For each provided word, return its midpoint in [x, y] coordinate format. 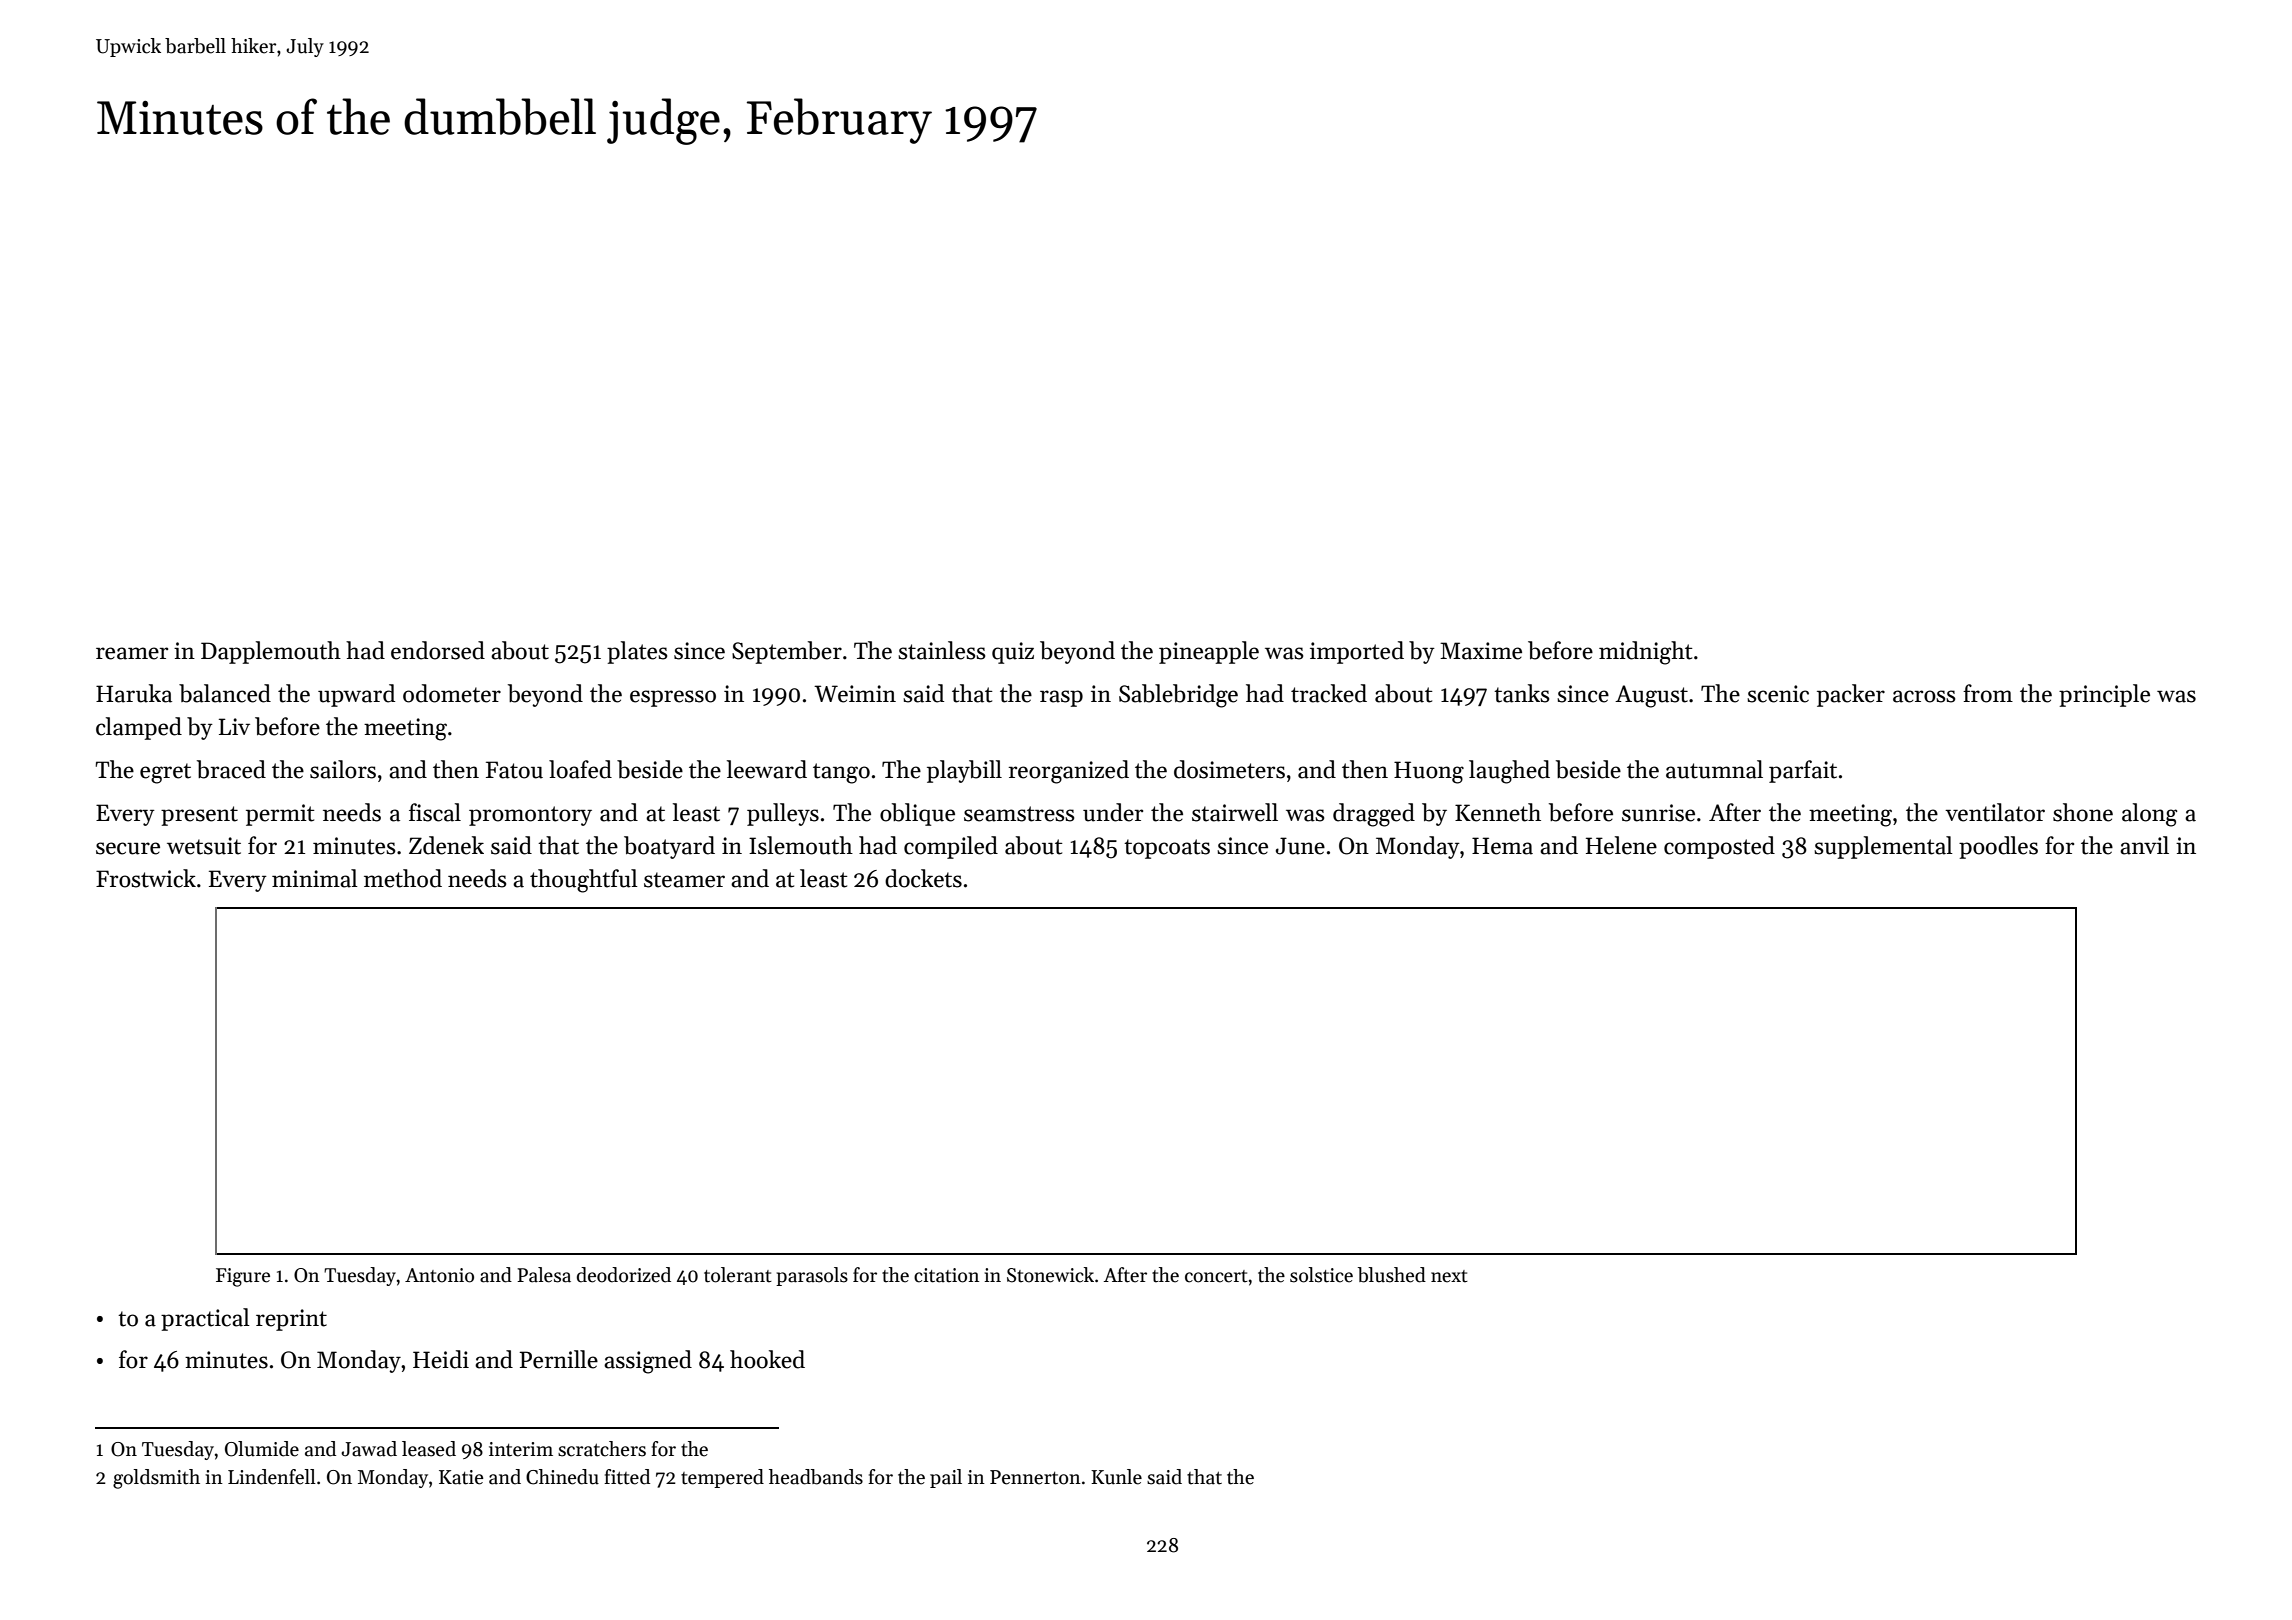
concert [1216, 1276]
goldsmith [156, 1479]
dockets [923, 878]
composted [1719, 847]
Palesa [544, 1275]
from [1988, 693]
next [1449, 1276]
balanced [225, 693]
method [403, 878]
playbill [964, 771]
